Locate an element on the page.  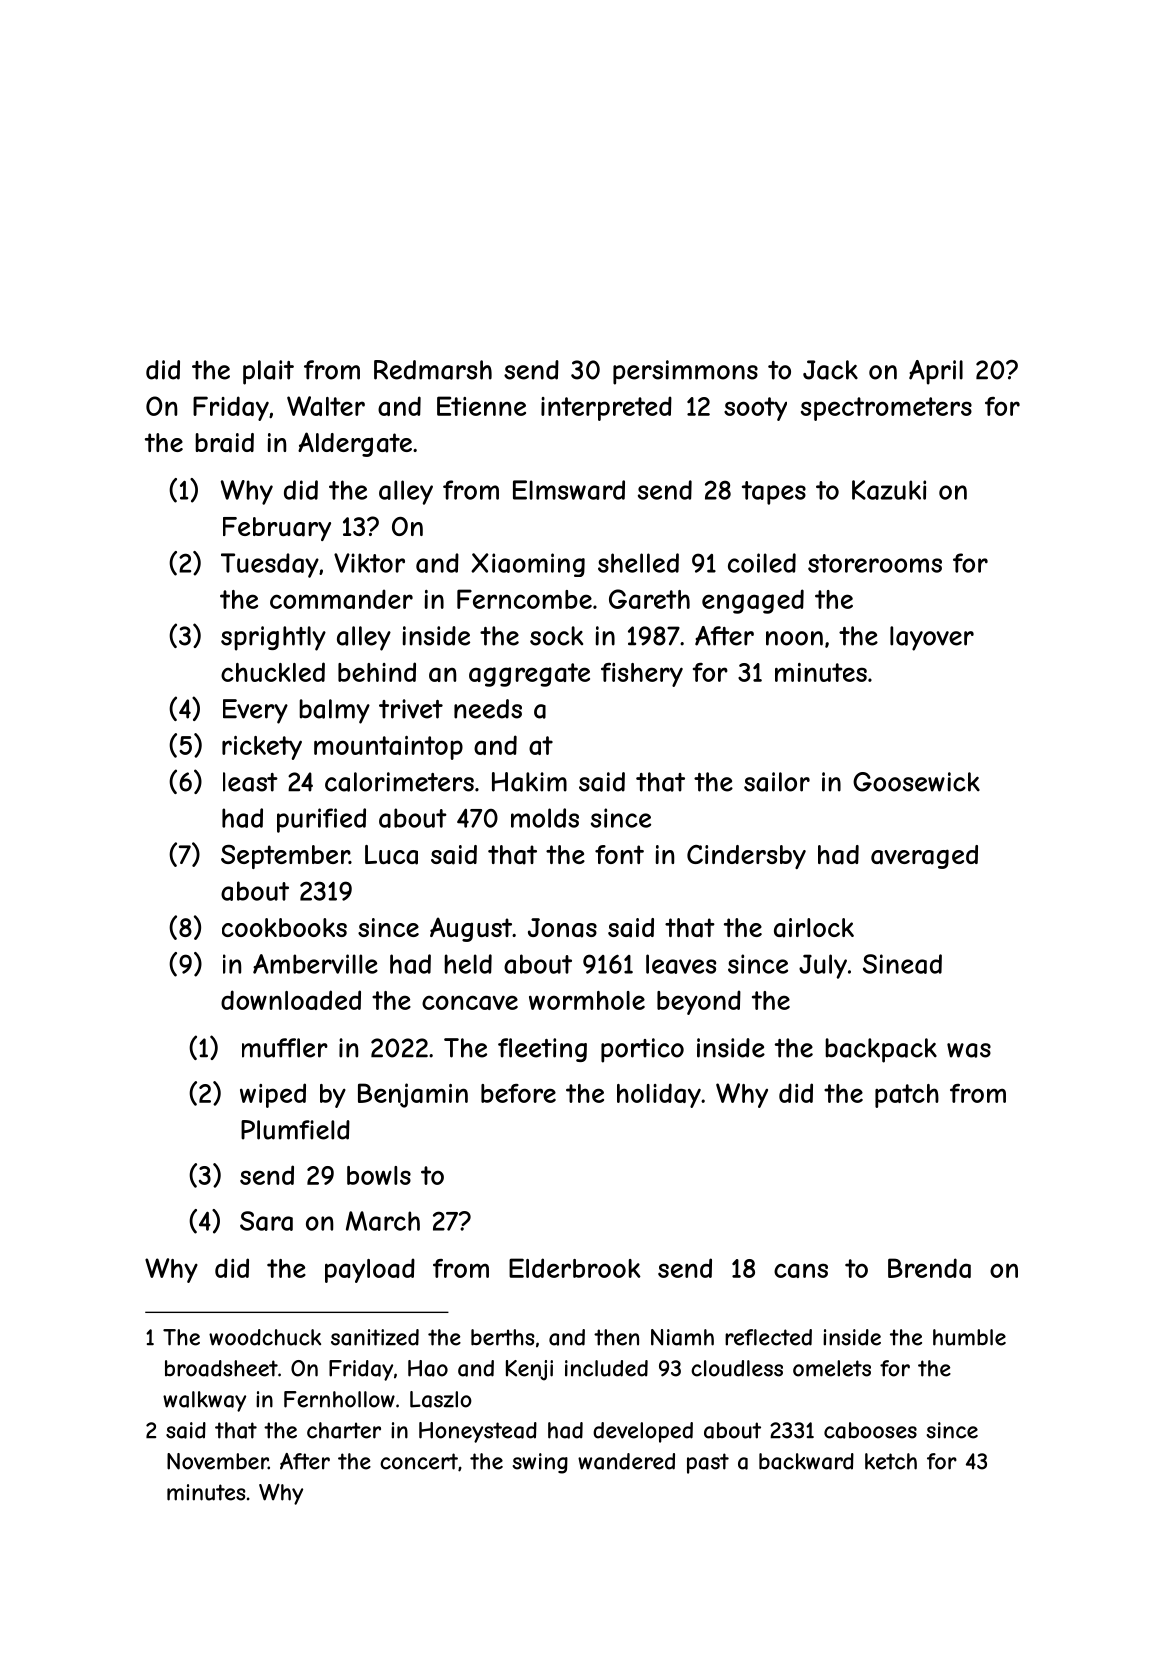
swing is located at coordinates (540, 1463).
